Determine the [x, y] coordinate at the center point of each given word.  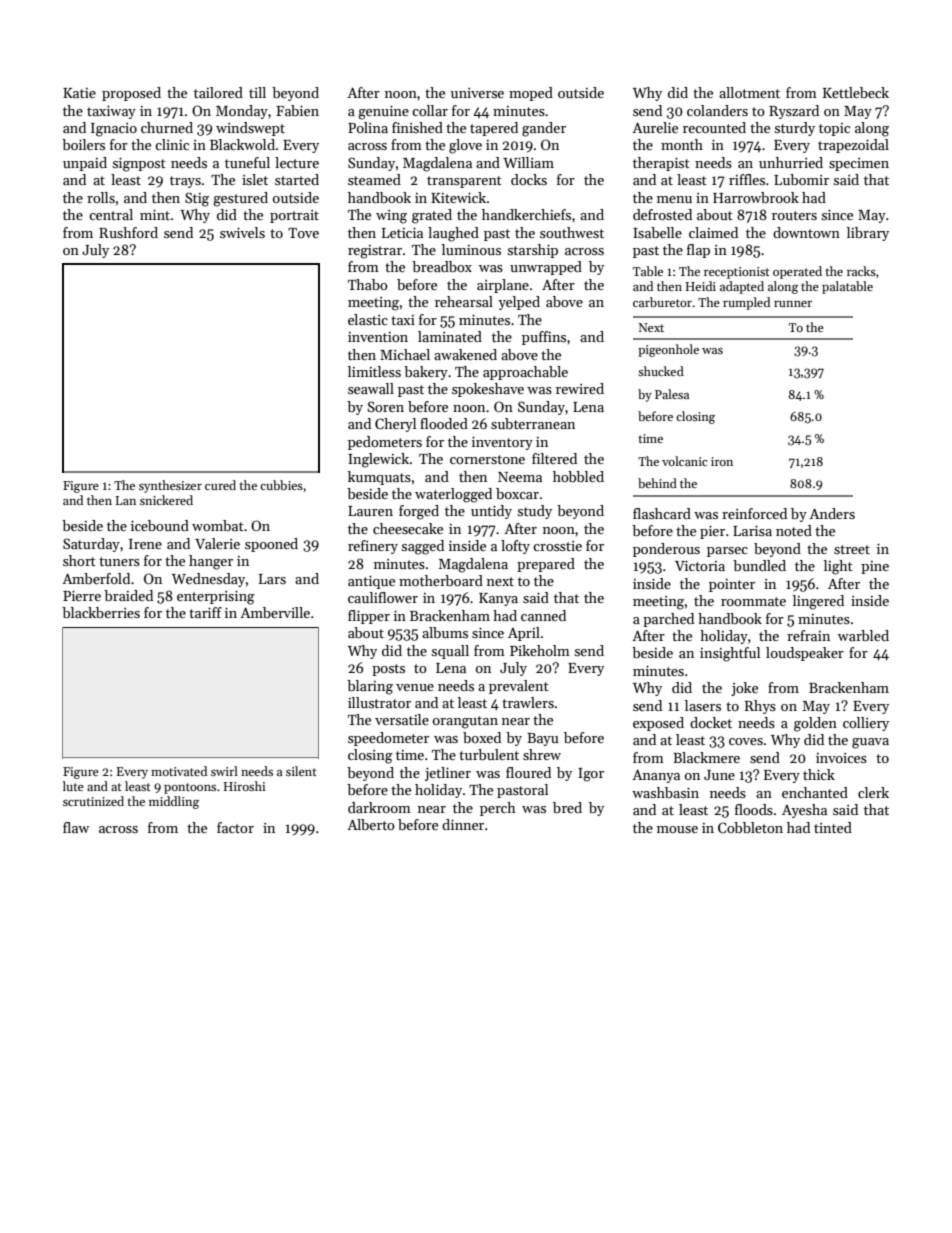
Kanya [498, 599]
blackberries [101, 612]
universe [477, 93]
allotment [749, 92]
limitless [374, 371]
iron [722, 461]
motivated [179, 771]
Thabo [368, 284]
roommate [753, 601]
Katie [79, 93]
